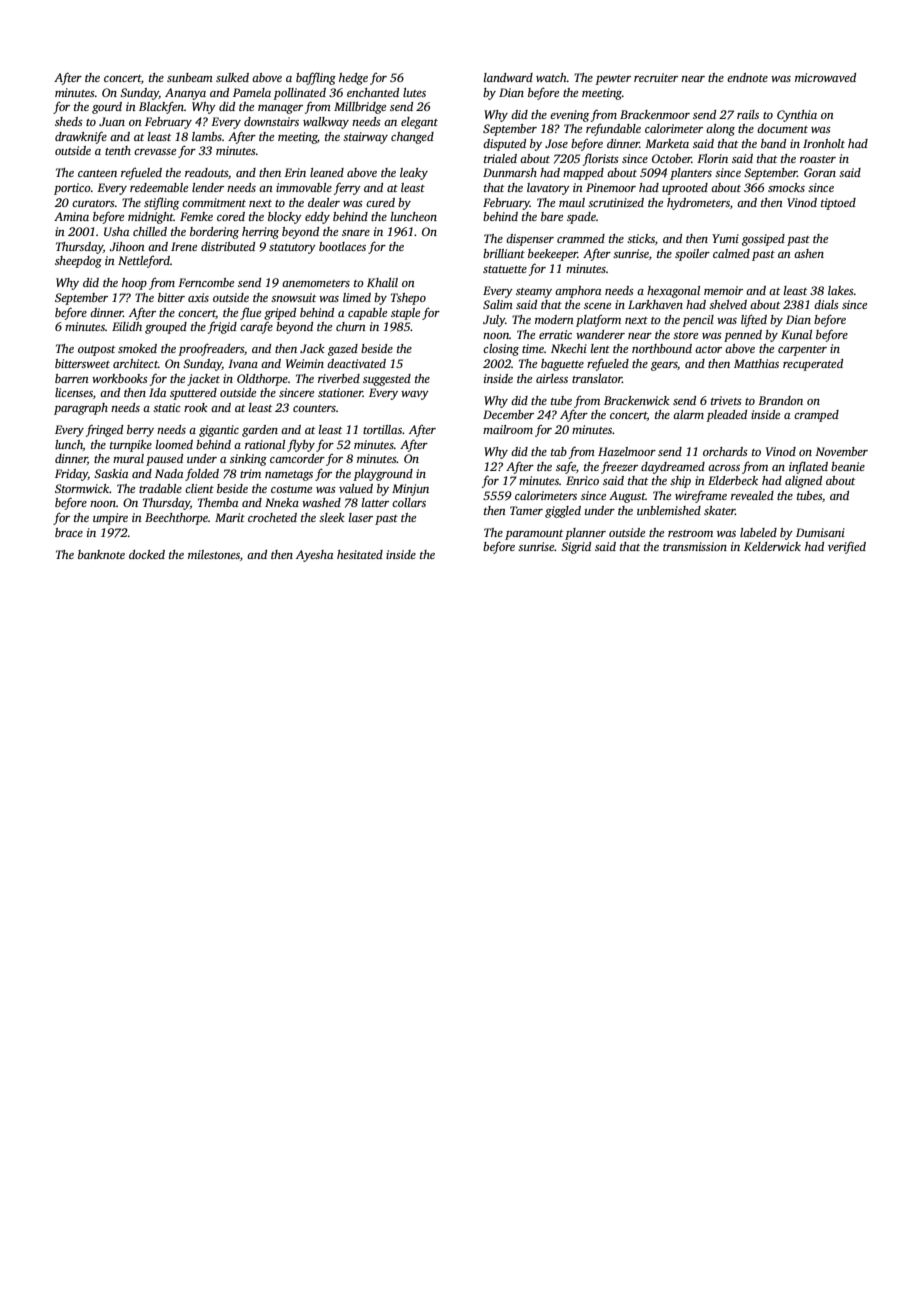 The width and height of the screenshot is (924, 1308). What do you see at coordinates (554, 319) in the screenshot?
I see `modern` at bounding box center [554, 319].
